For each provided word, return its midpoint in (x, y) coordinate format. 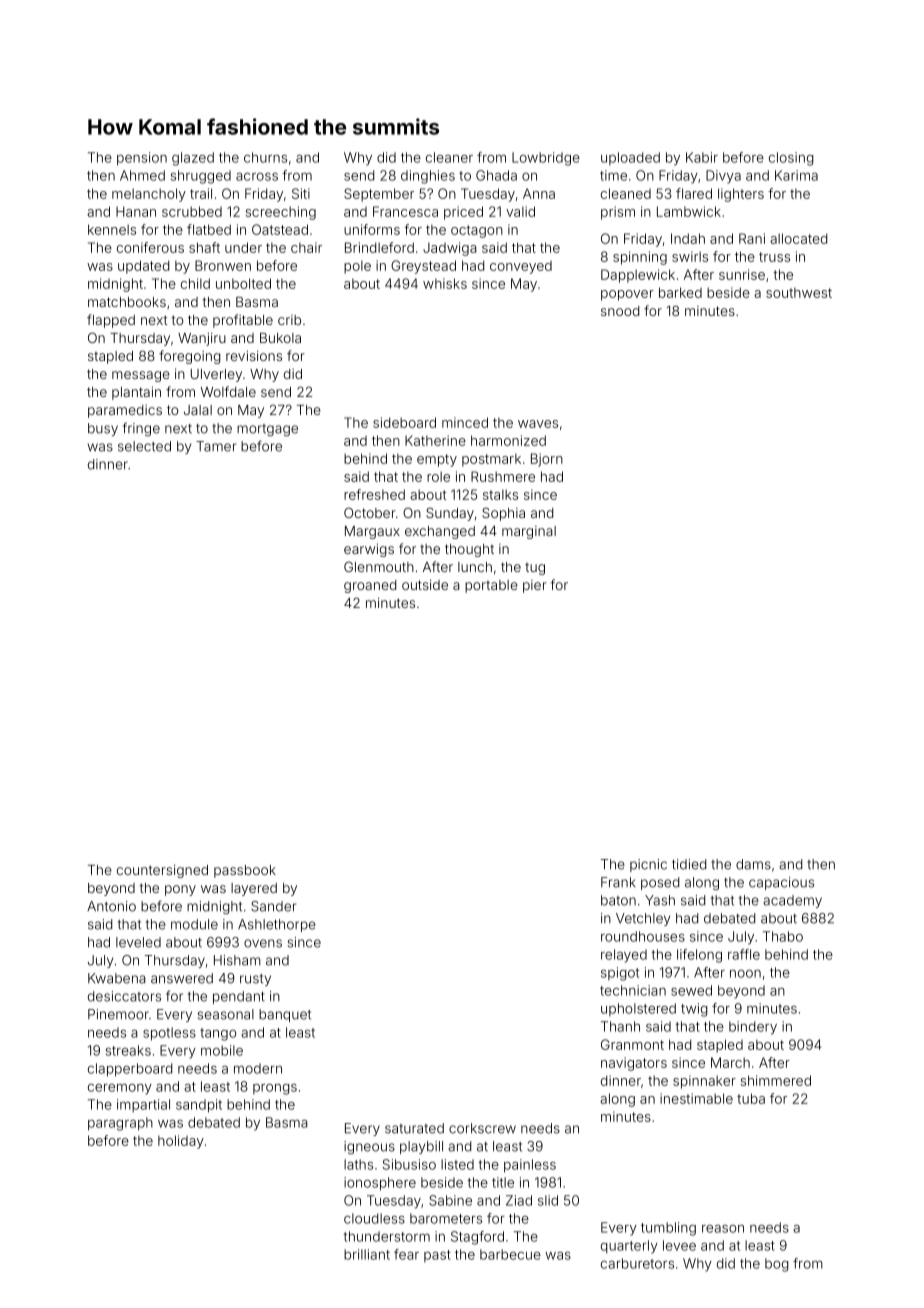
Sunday (450, 514)
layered (254, 889)
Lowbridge (546, 159)
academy (792, 901)
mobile (222, 1050)
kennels (112, 229)
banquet (285, 1015)
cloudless (374, 1218)
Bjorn (547, 460)
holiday (181, 1142)
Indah (688, 238)
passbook (245, 871)
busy (103, 429)
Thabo (783, 936)
